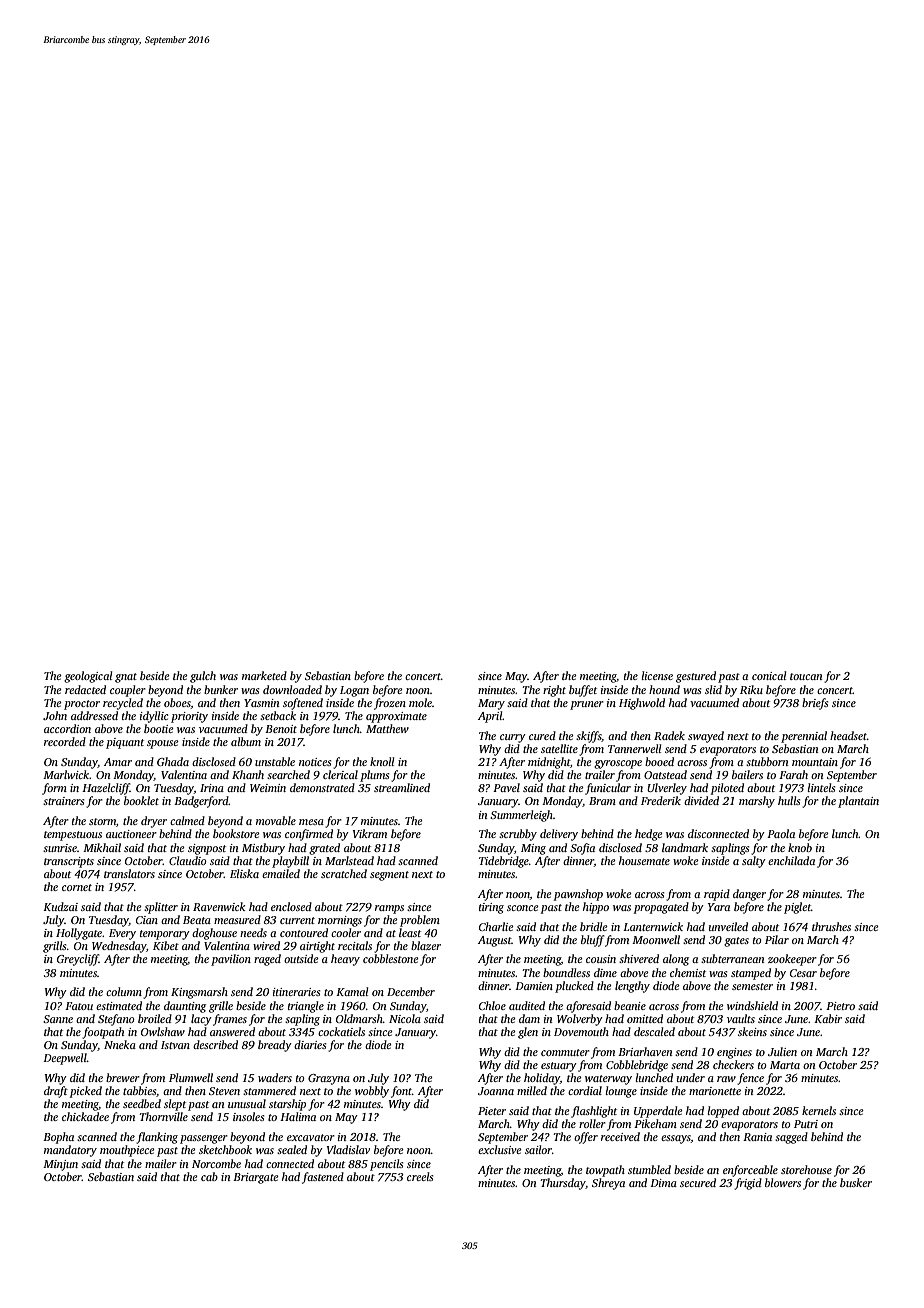 This page has height=1308, width=924. What do you see at coordinates (60, 1165) in the page?
I see `Minjun` at bounding box center [60, 1165].
